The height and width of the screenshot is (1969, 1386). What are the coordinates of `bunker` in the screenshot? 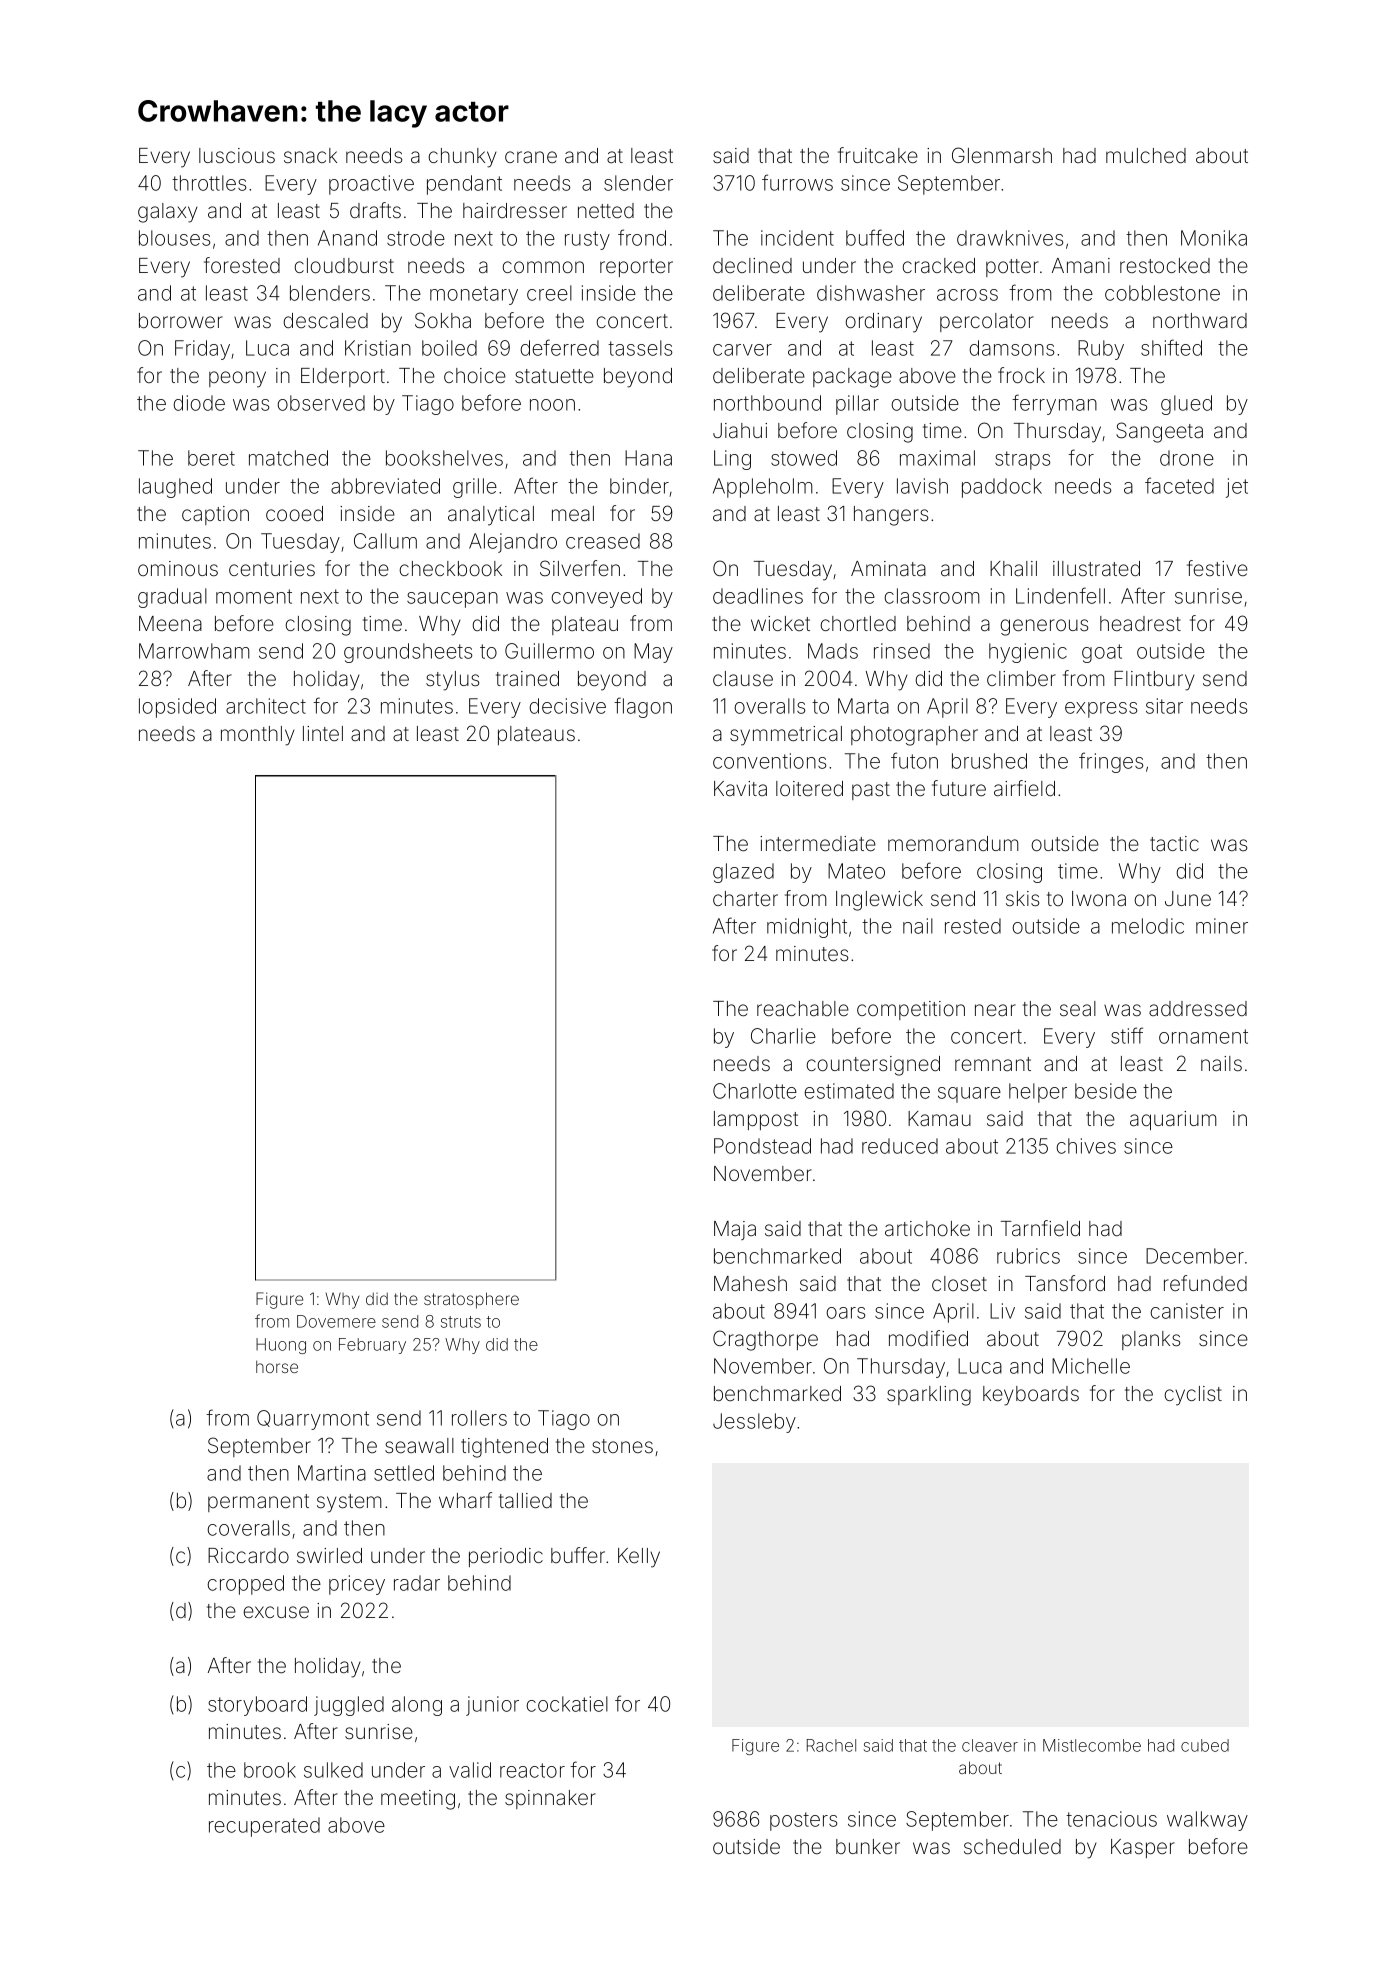 It's located at (868, 1846).
